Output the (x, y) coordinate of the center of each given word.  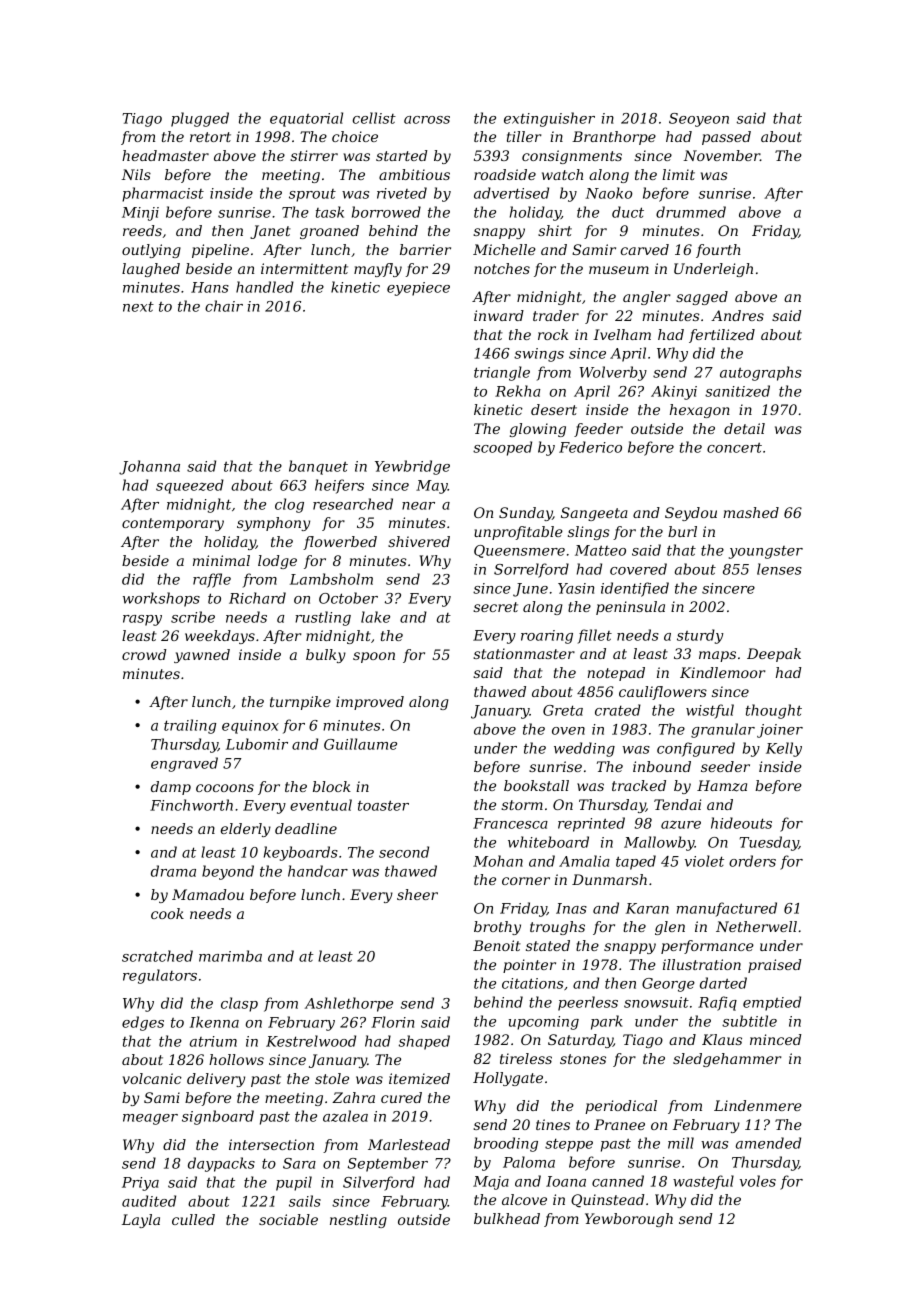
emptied (772, 1003)
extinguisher (549, 119)
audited (149, 1201)
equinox (250, 727)
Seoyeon (699, 120)
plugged (200, 119)
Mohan (498, 861)
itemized (419, 1079)
